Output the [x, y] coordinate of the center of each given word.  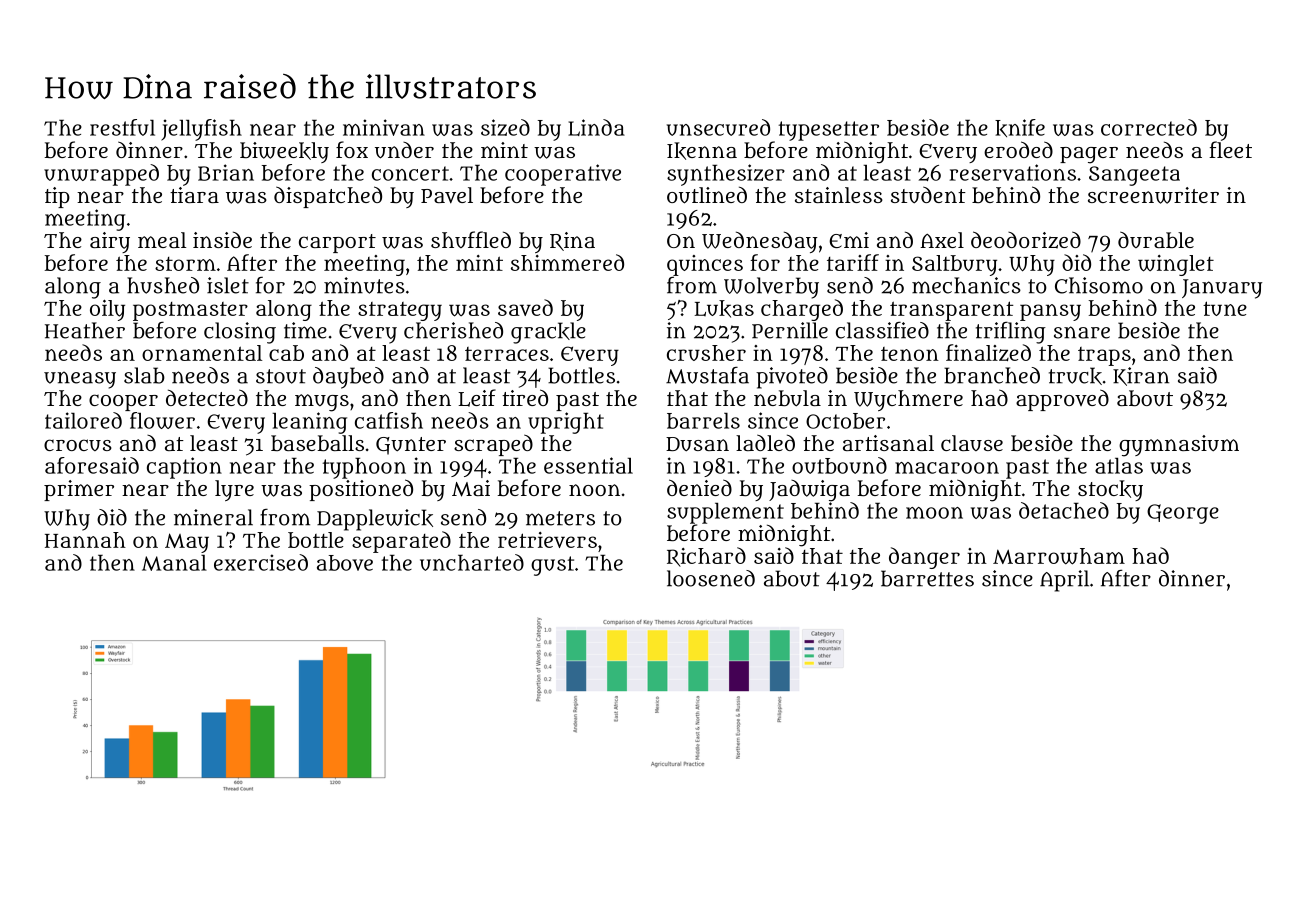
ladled [765, 442]
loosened [711, 578]
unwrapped [101, 175]
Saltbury [954, 265]
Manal [174, 563]
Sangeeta [1134, 176]
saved [525, 307]
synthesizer [726, 175]
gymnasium [1179, 446]
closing [240, 333]
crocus [78, 445]
